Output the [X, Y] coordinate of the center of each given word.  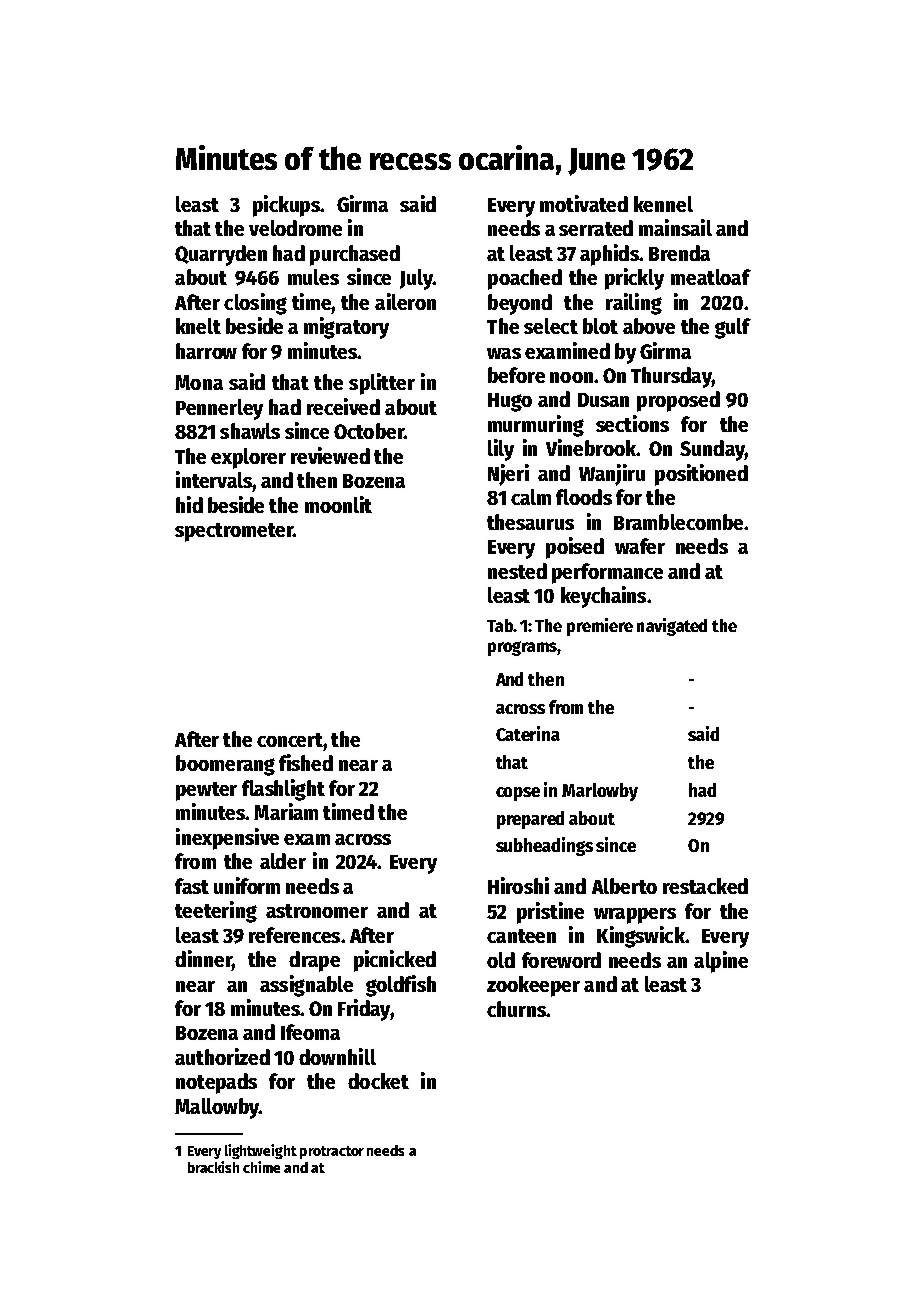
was [504, 353]
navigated [672, 627]
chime [261, 1167]
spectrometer [234, 532]
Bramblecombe [678, 522]
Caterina [528, 733]
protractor [332, 1152]
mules [313, 277]
